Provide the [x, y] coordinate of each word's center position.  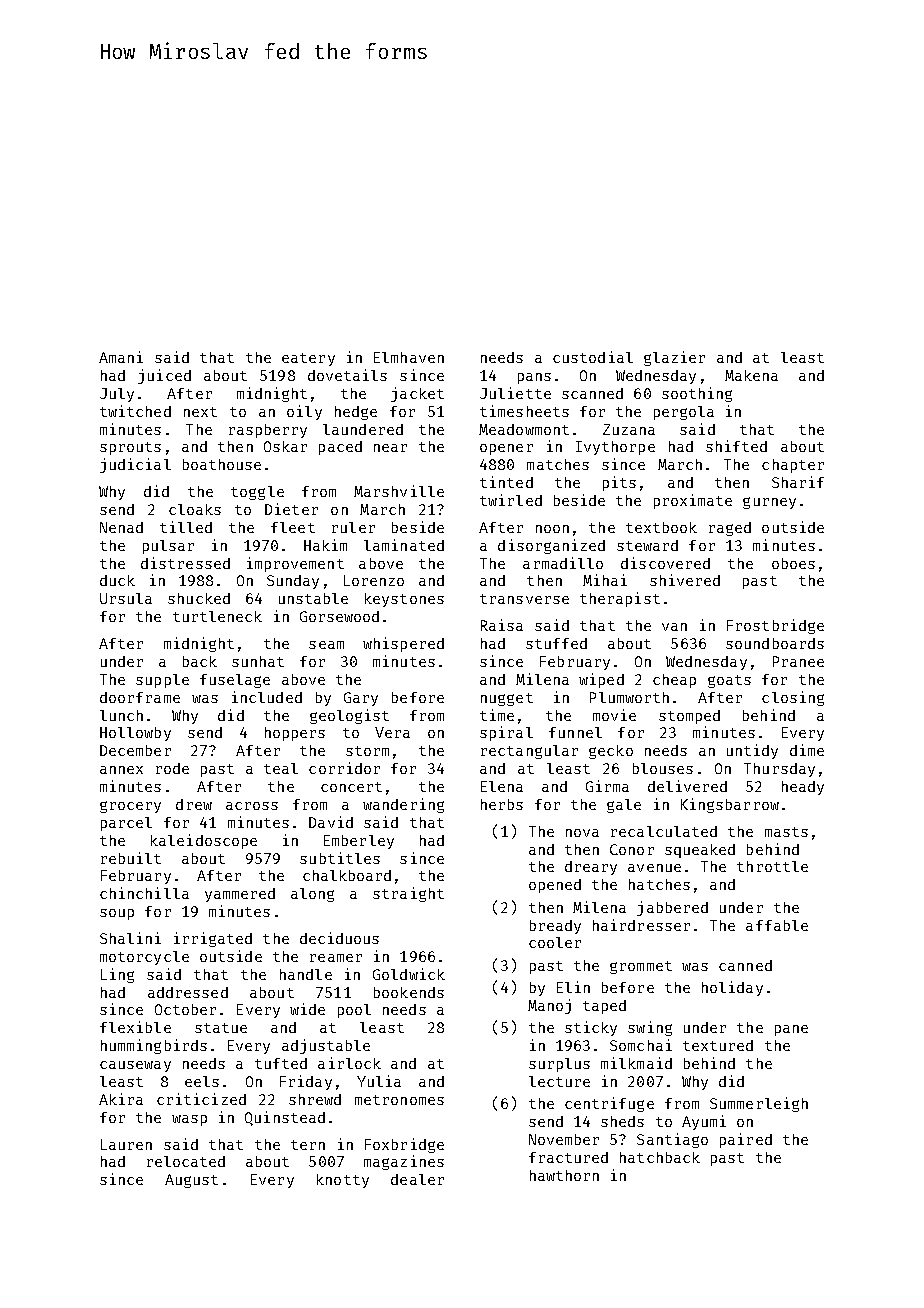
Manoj [549, 1006]
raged [730, 529]
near [390, 448]
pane [791, 1030]
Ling [117, 975]
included [267, 697]
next [200, 412]
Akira [121, 1099]
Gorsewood [339, 616]
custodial [593, 357]
